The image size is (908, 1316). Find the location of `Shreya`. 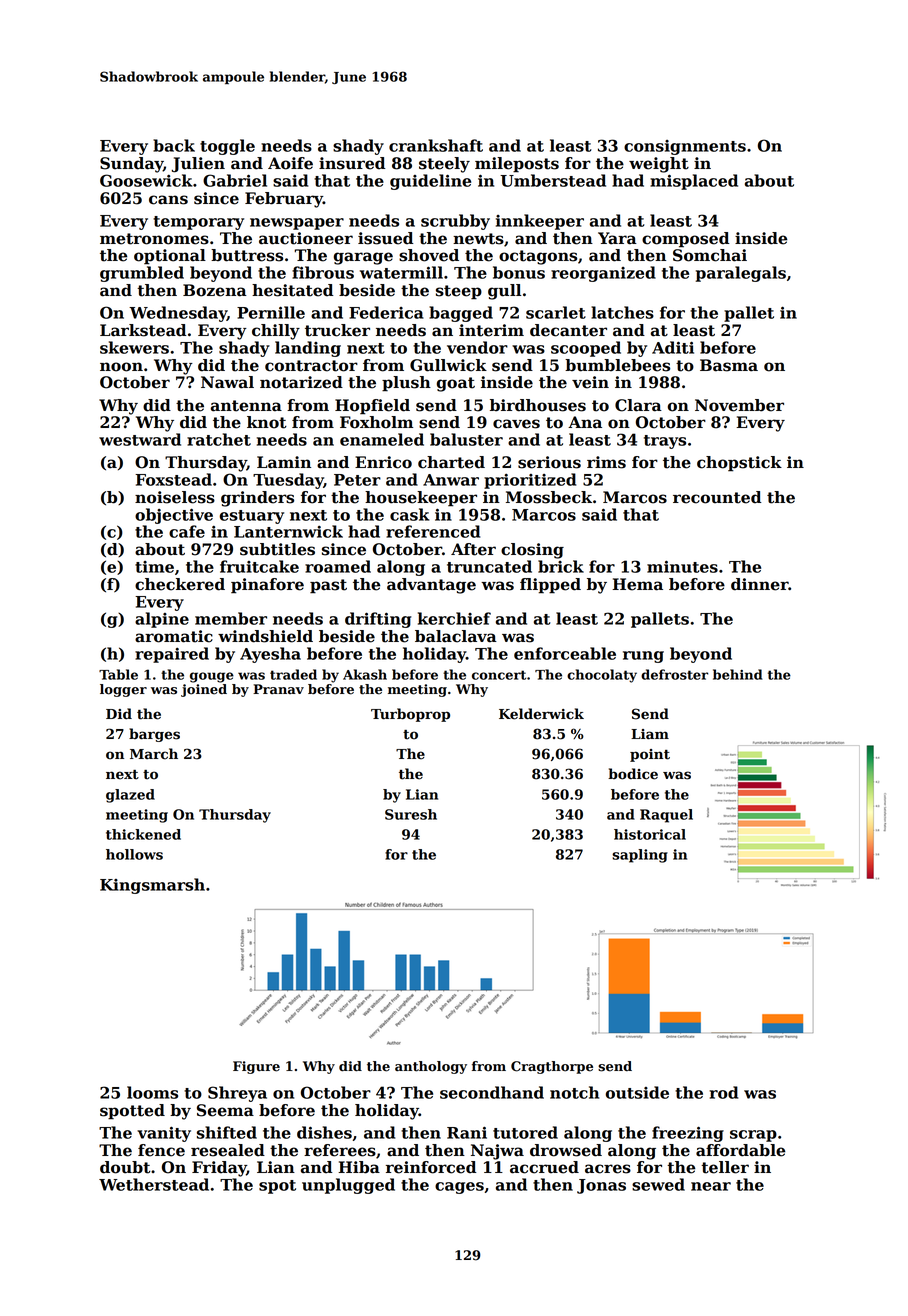

Shreya is located at coordinates (237, 1094).
